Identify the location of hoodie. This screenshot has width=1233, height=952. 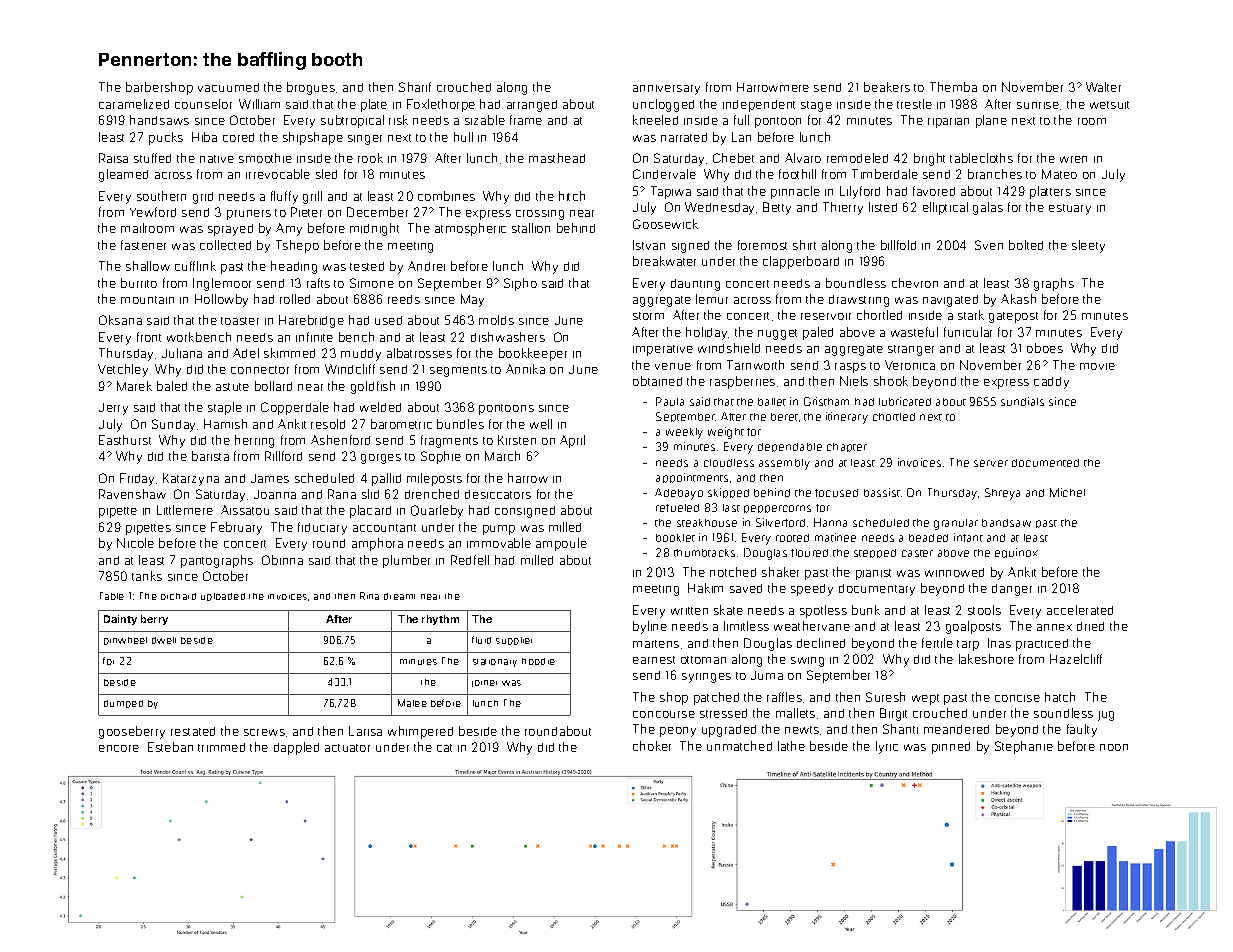
(538, 661).
